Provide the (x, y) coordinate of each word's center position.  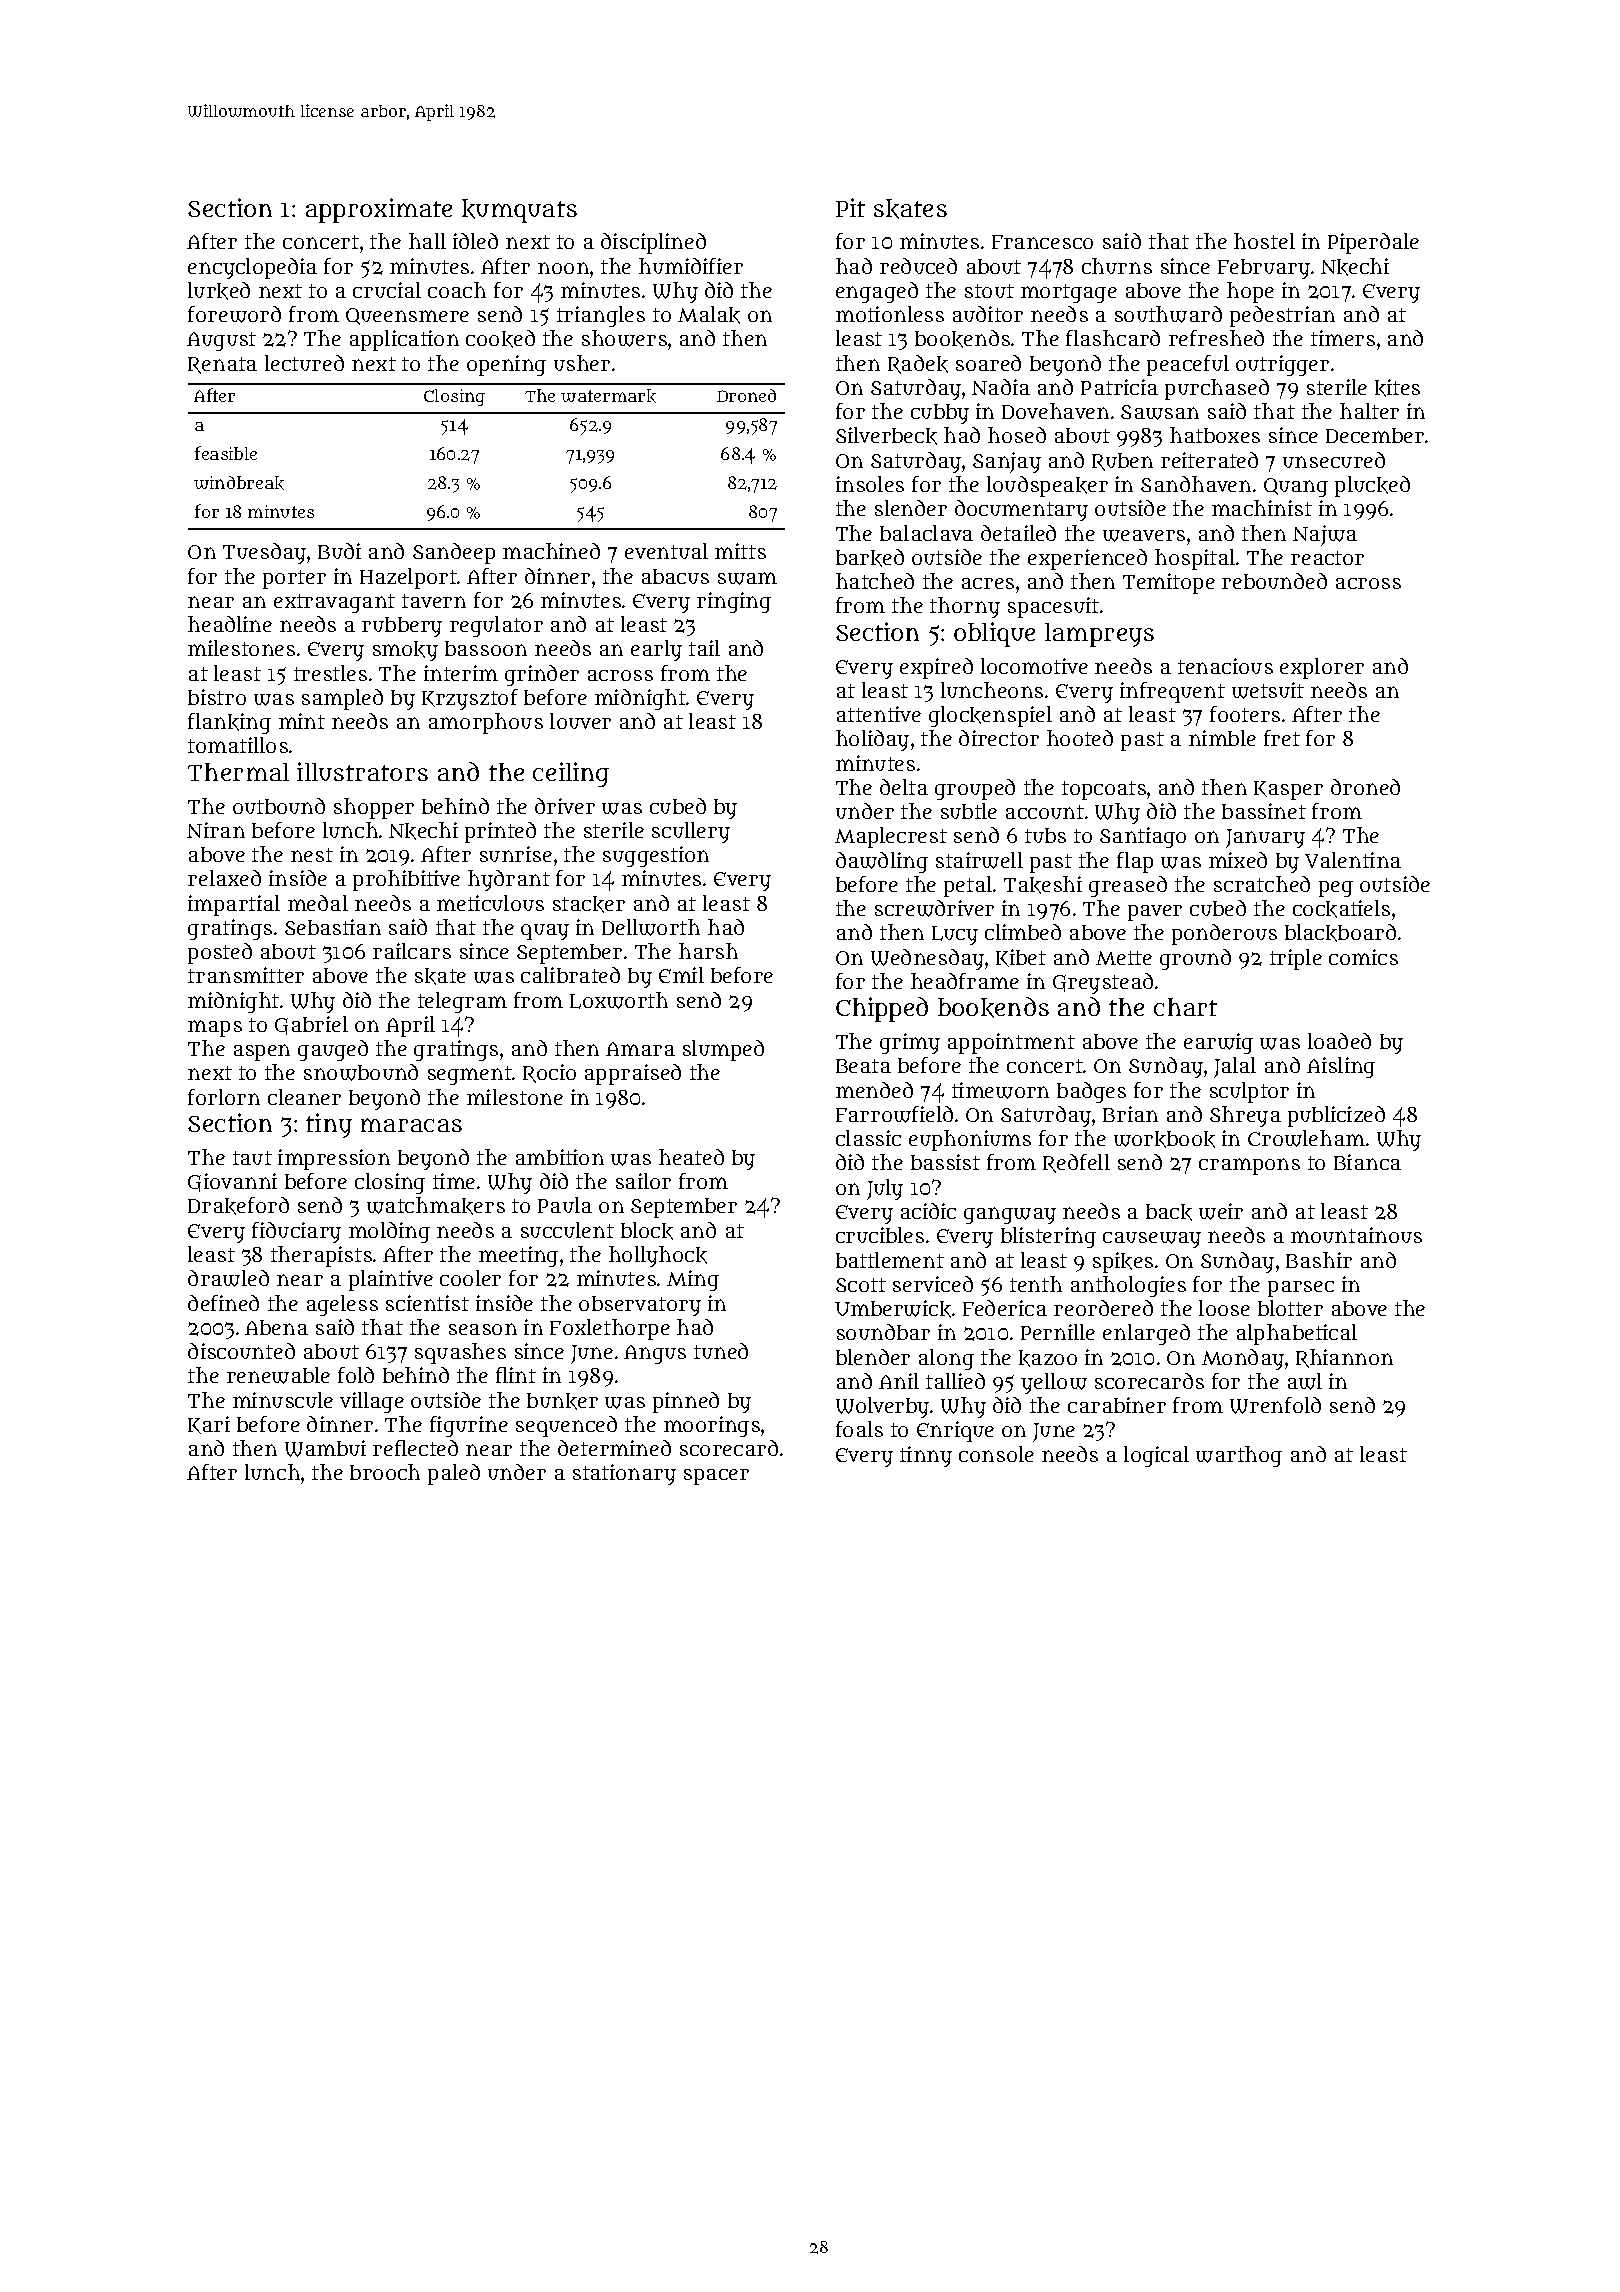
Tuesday (264, 553)
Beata (863, 1066)
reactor (1327, 558)
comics (1363, 957)
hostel (1264, 241)
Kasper (1288, 790)
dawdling (882, 862)
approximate (379, 210)
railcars (412, 951)
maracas (411, 1125)
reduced (918, 266)
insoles (870, 484)
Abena (276, 1327)
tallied (955, 1381)
